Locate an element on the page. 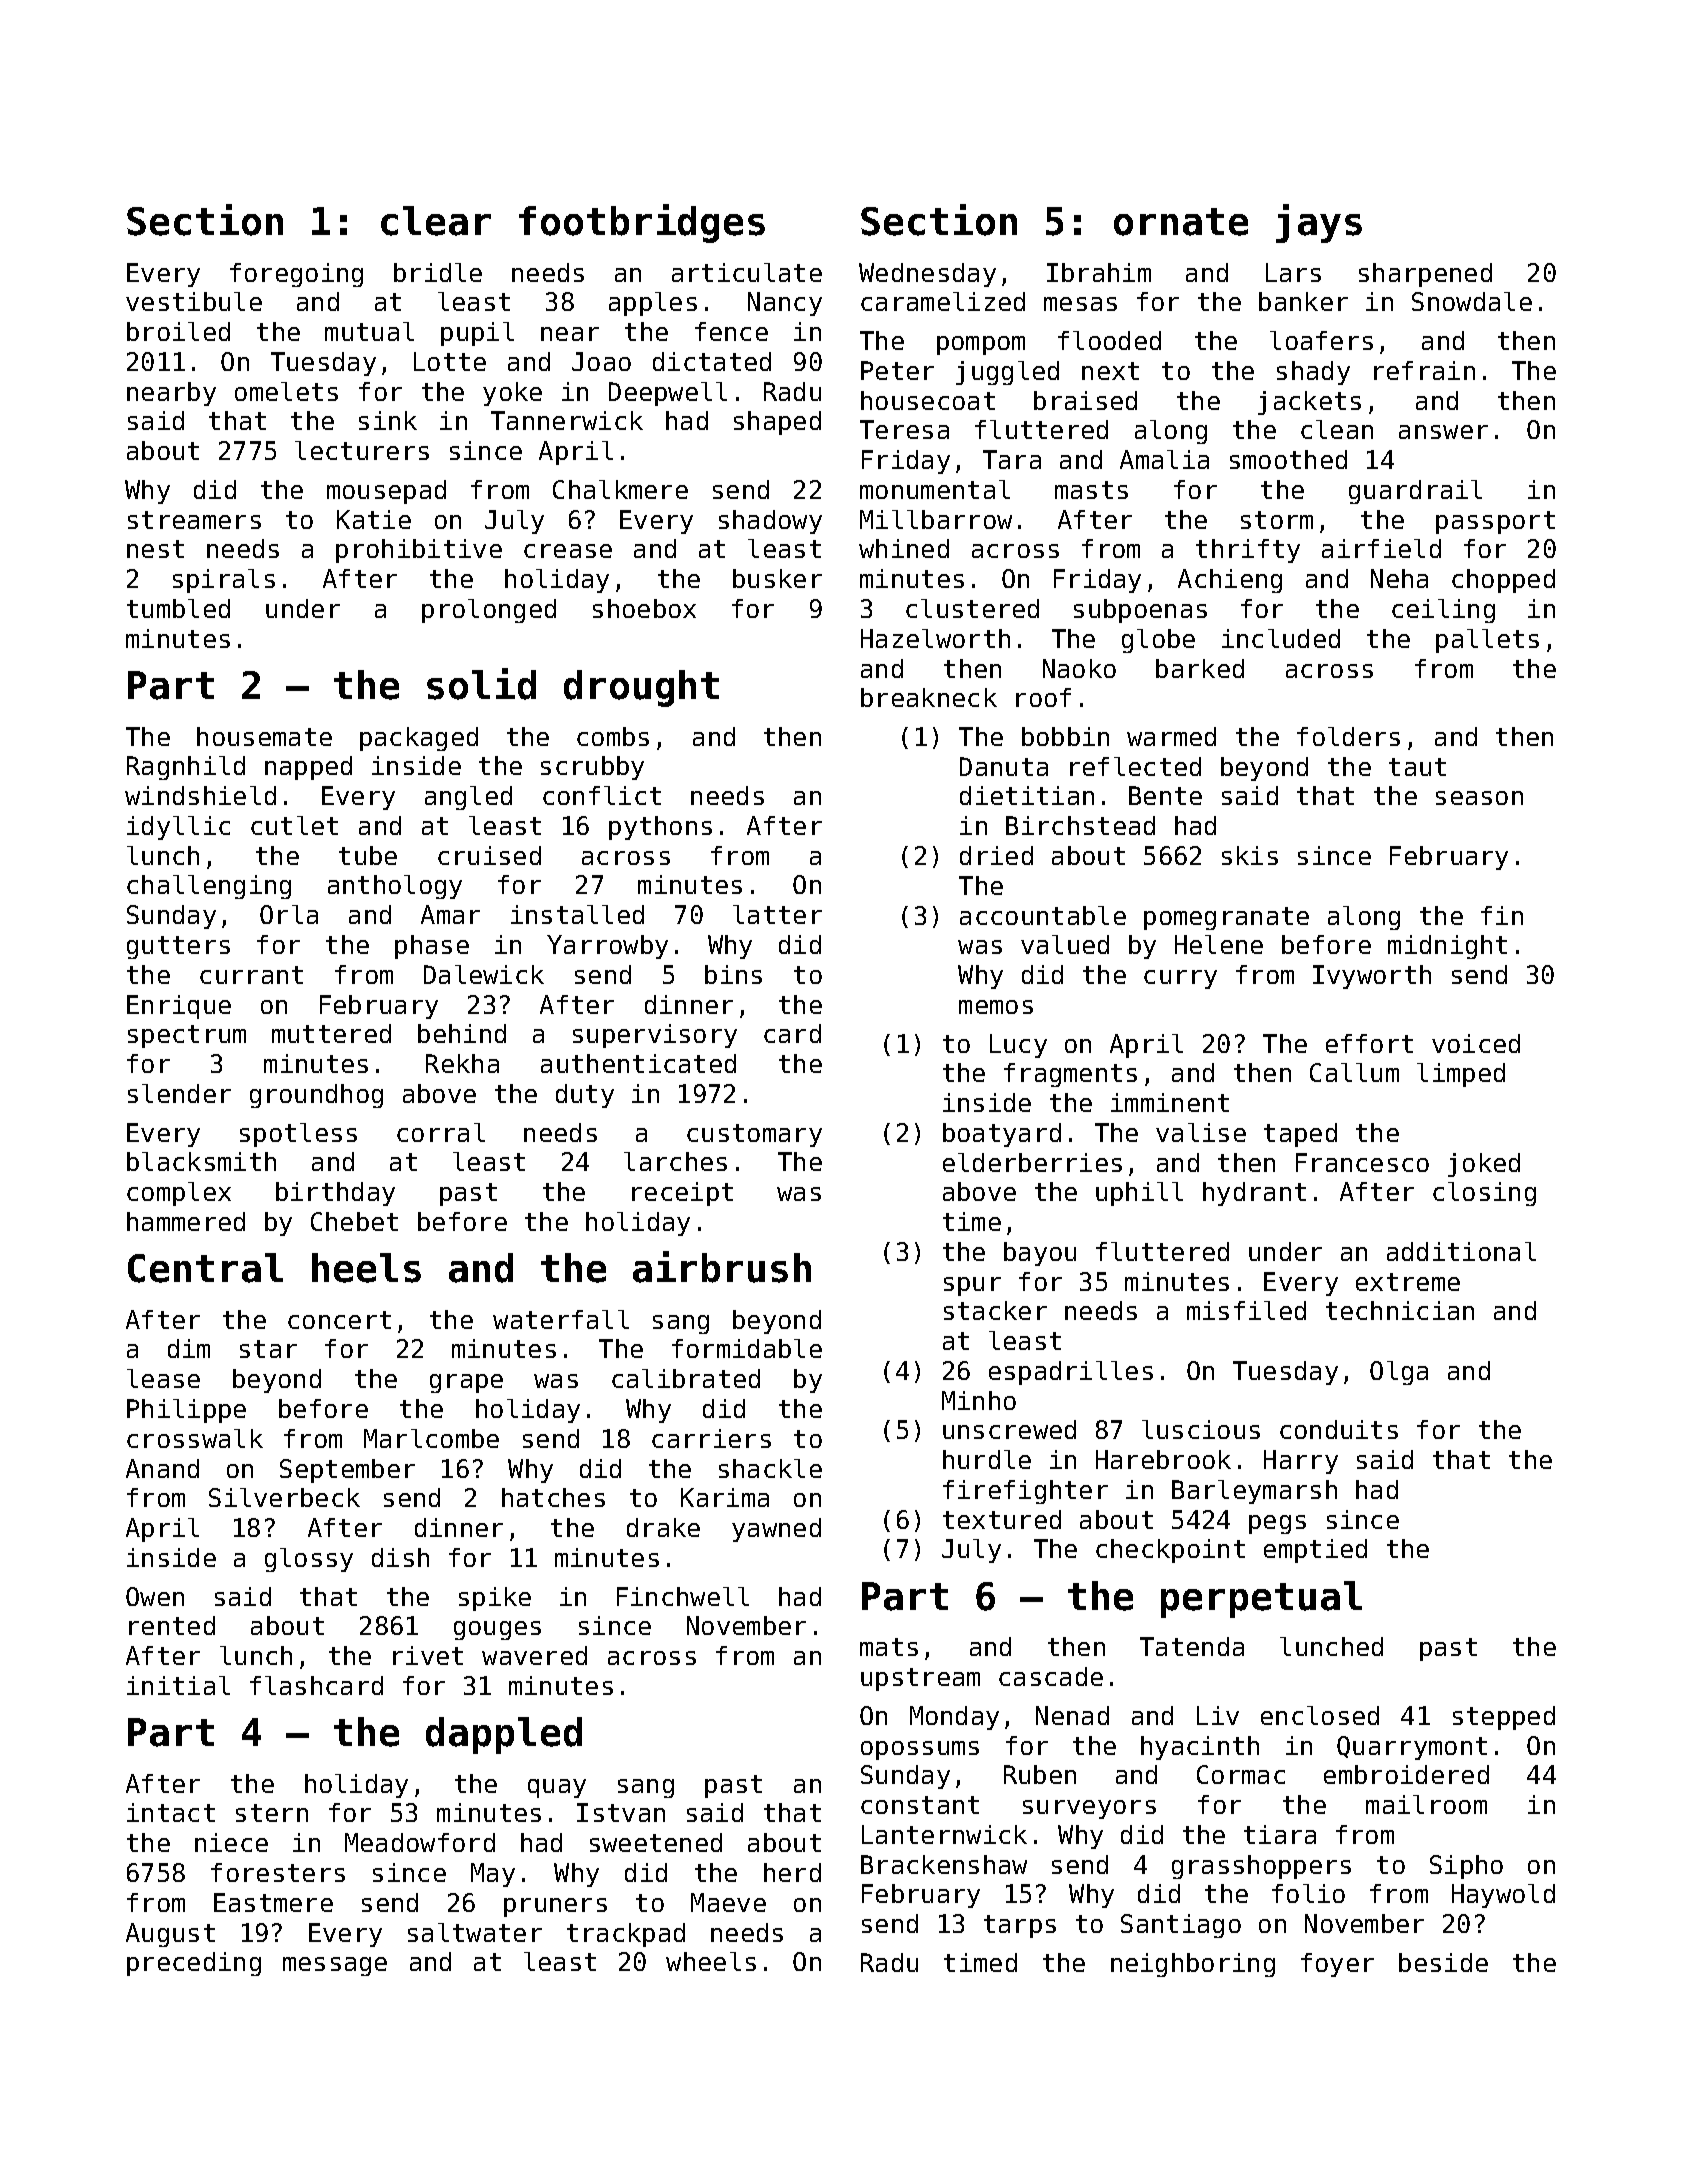  footbridges is located at coordinates (642, 223).
